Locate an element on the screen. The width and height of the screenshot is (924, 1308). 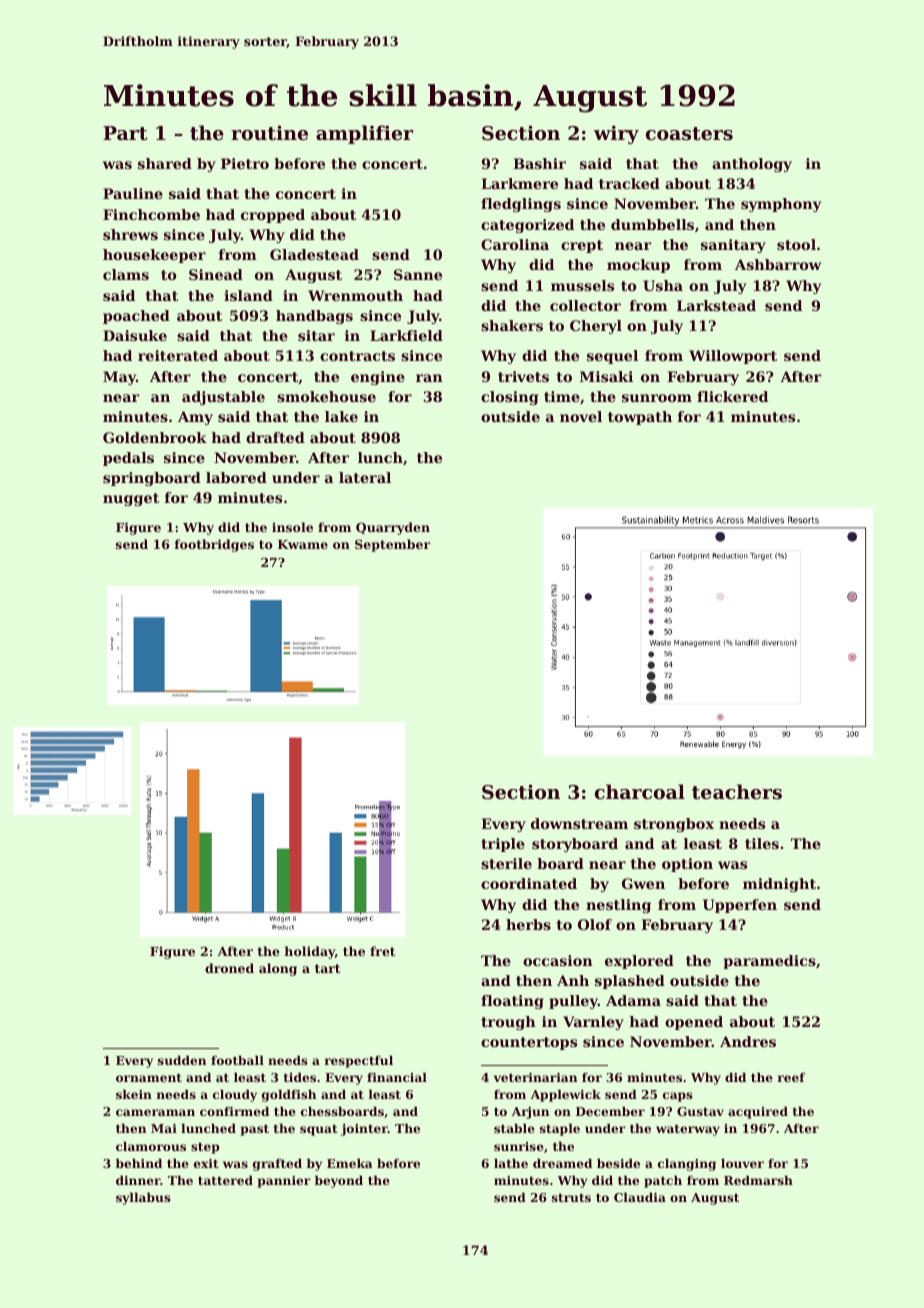
tracked is located at coordinates (629, 183).
